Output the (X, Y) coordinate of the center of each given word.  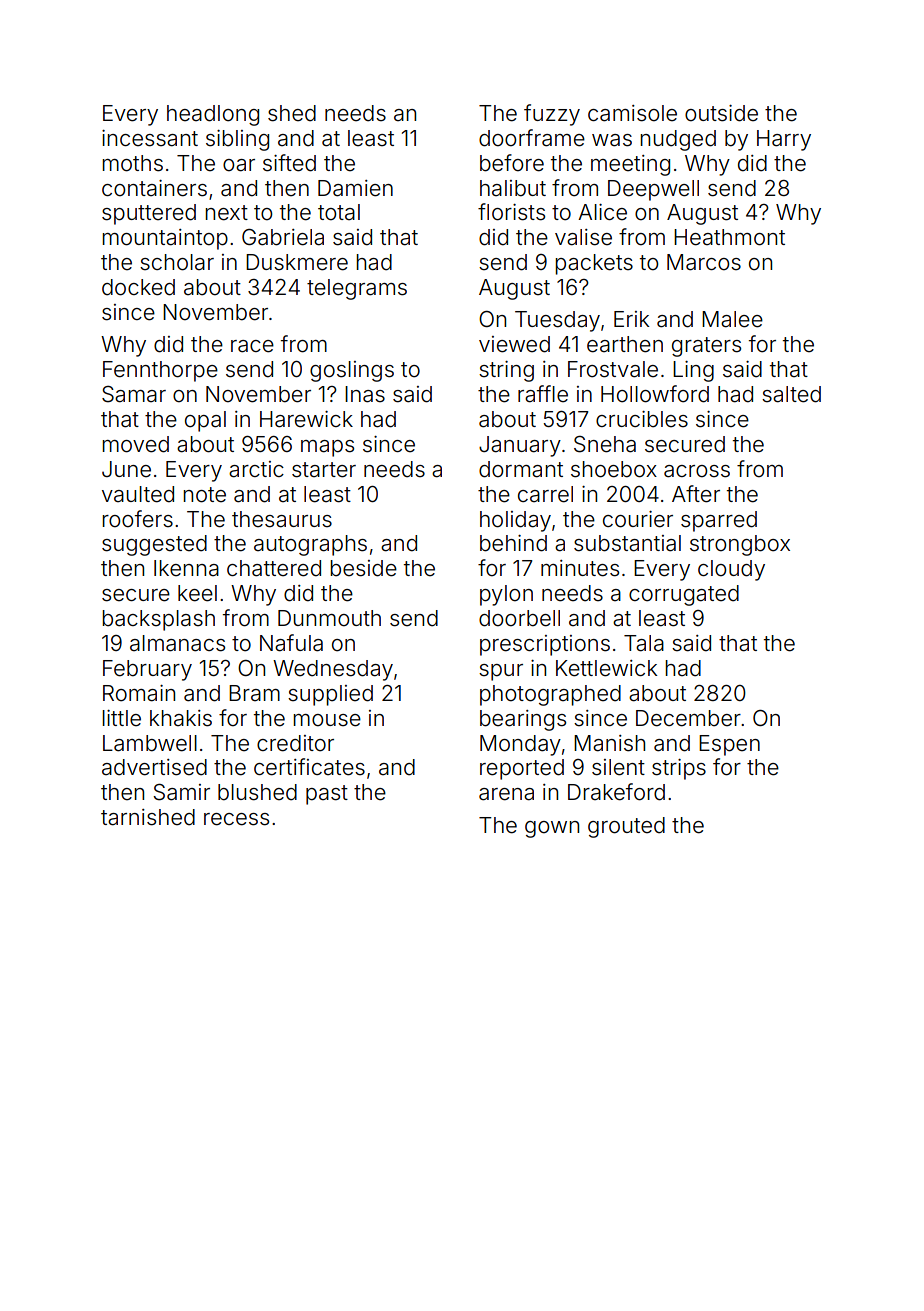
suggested (154, 545)
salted (791, 394)
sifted (289, 163)
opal (205, 421)
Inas (365, 394)
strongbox (740, 545)
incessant (150, 138)
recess (236, 819)
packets (594, 264)
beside (364, 568)
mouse (327, 720)
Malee (732, 319)
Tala (644, 643)
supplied (330, 695)
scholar (177, 262)
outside (721, 113)
